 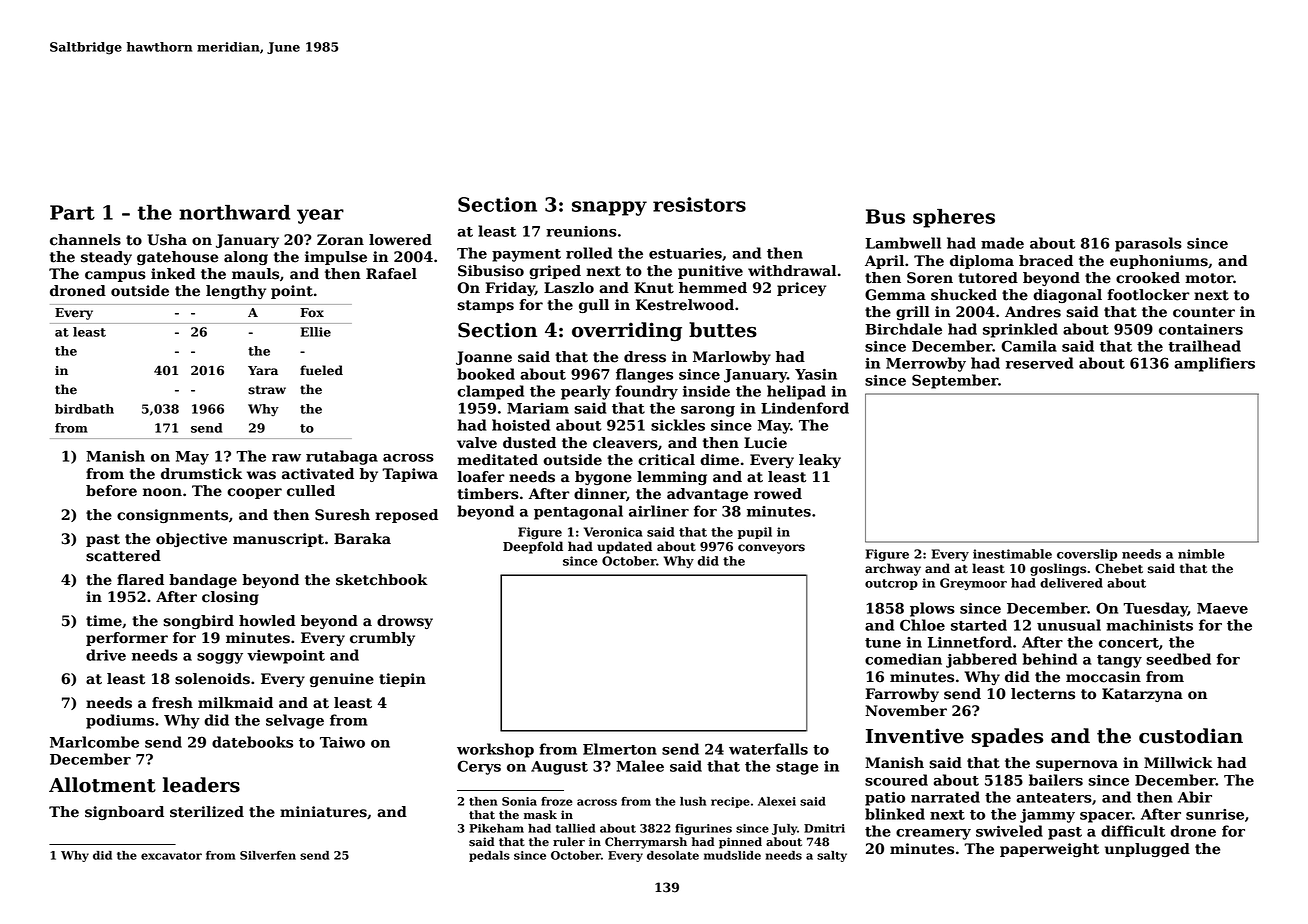 What do you see at coordinates (533, 547) in the screenshot?
I see `Deepfold` at bounding box center [533, 547].
